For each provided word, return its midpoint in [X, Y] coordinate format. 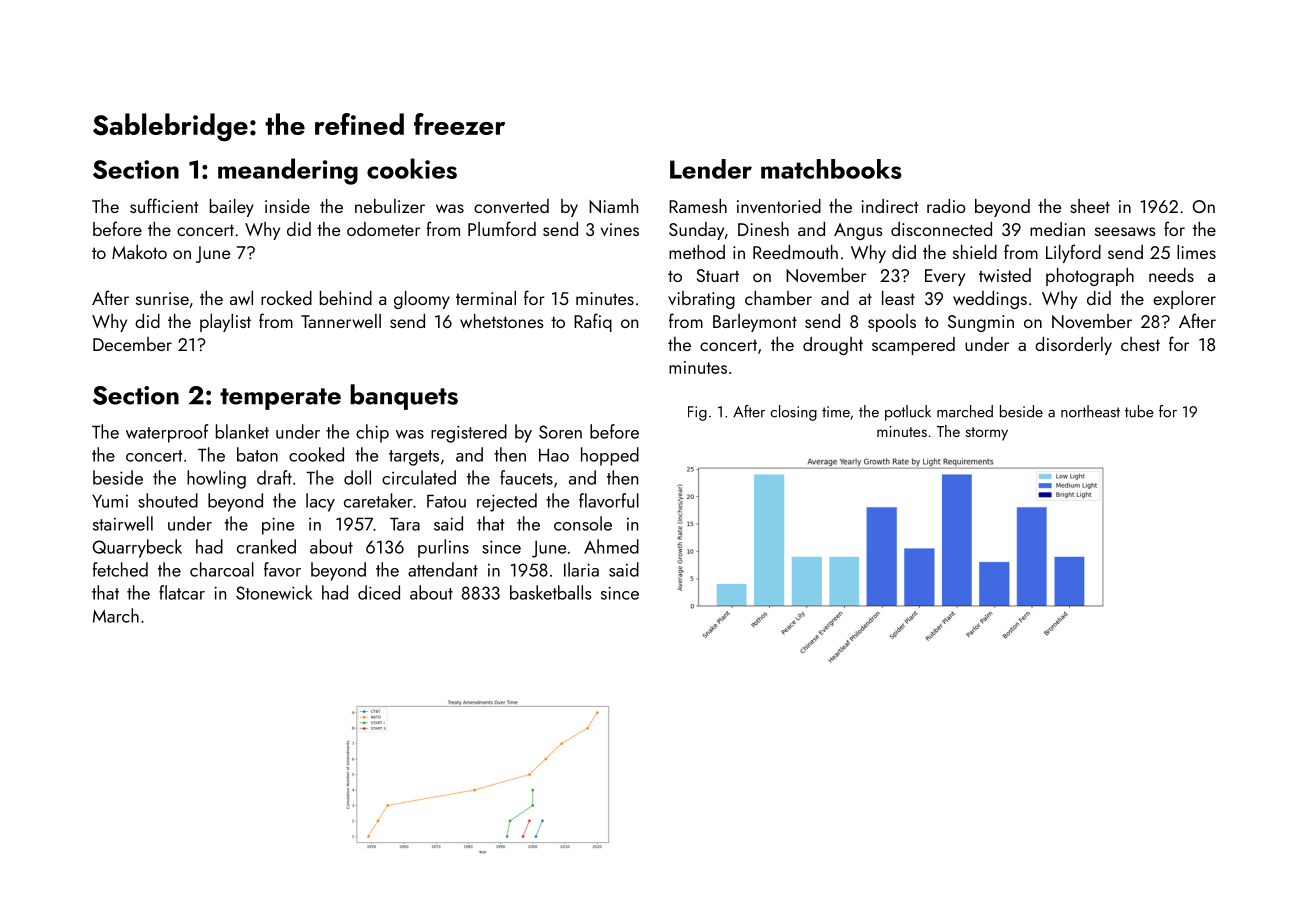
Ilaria [581, 569]
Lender [711, 169]
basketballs [550, 592]
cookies [412, 168]
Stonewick [274, 592]
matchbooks [831, 169]
